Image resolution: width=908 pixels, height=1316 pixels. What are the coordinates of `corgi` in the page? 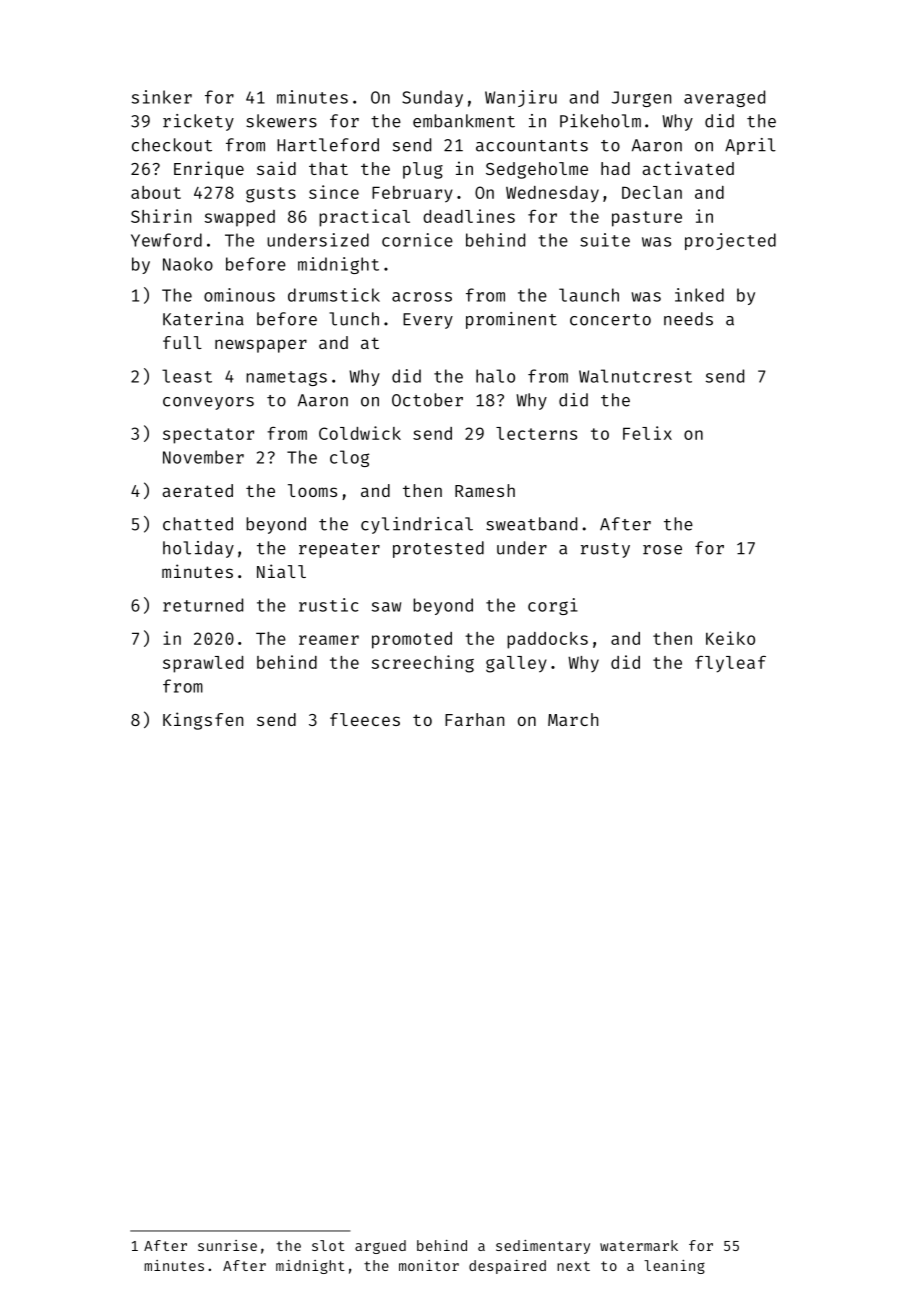 It's located at (553, 606).
